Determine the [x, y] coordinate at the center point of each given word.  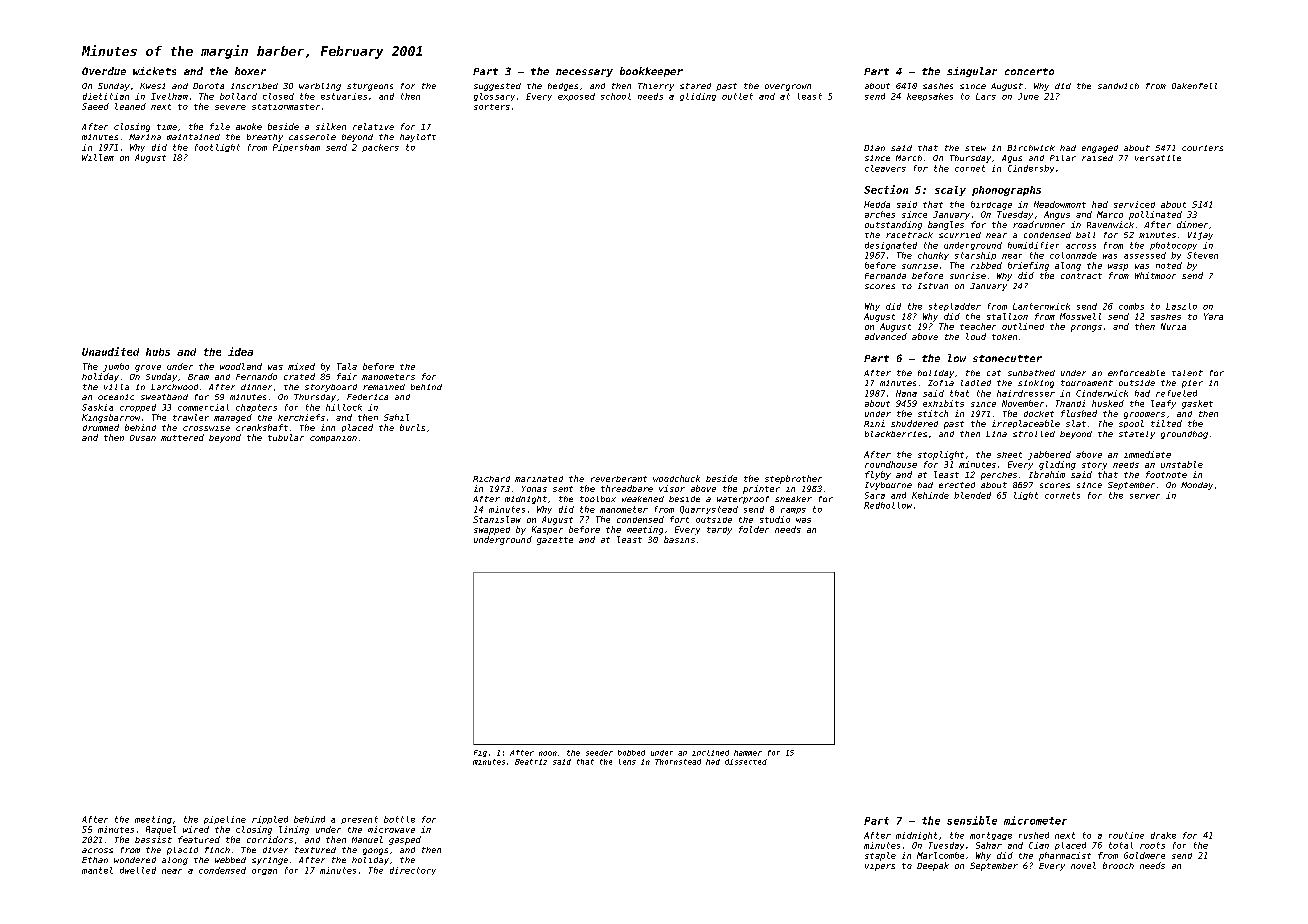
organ [264, 872]
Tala [347, 366]
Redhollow [888, 505]
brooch [1118, 865]
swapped [492, 531]
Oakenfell [1194, 86]
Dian [874, 148]
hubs [158, 352]
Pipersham [296, 148]
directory [413, 871]
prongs [1086, 328]
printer [761, 489]
